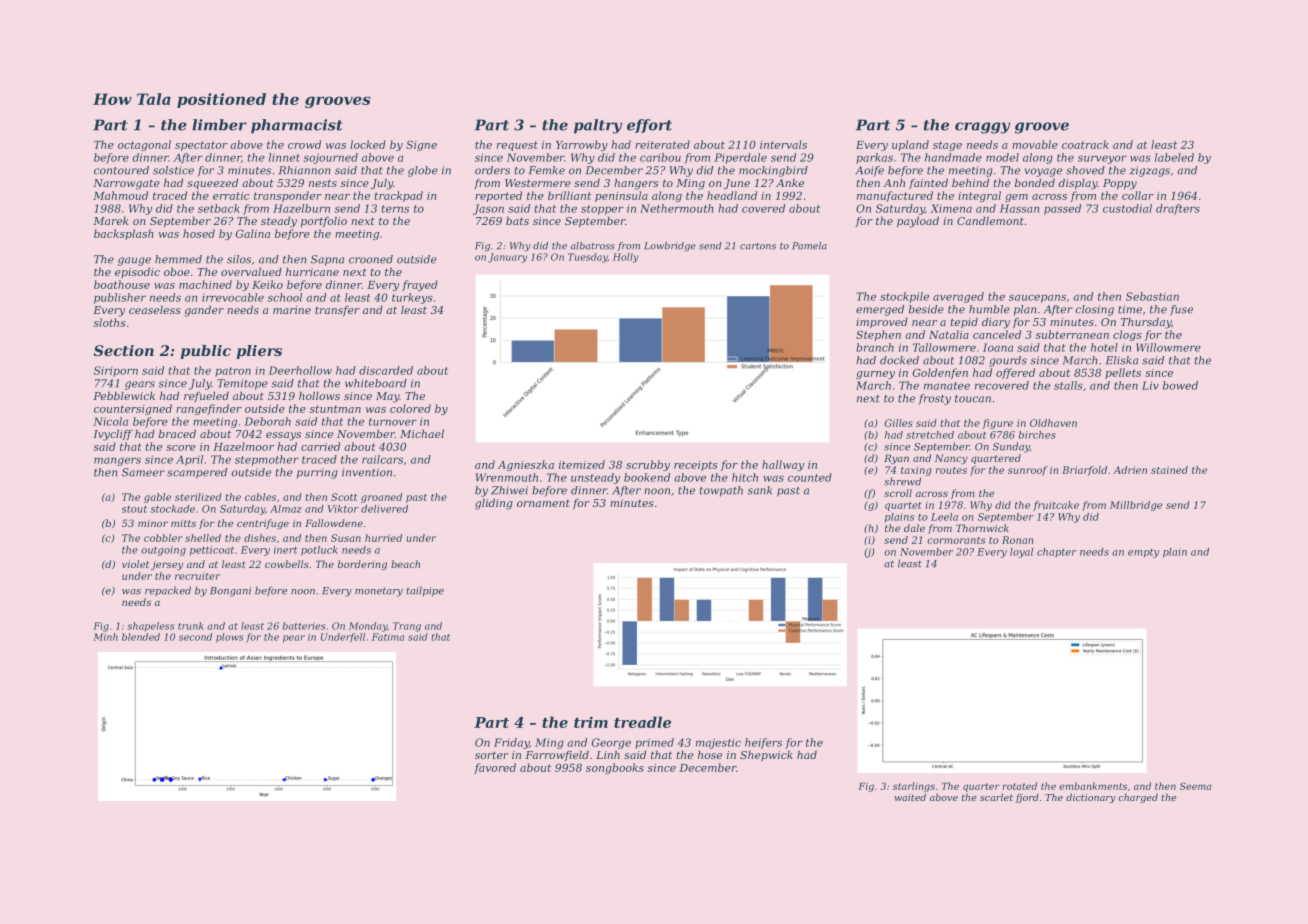  I want to click on fjord, so click(1027, 798).
